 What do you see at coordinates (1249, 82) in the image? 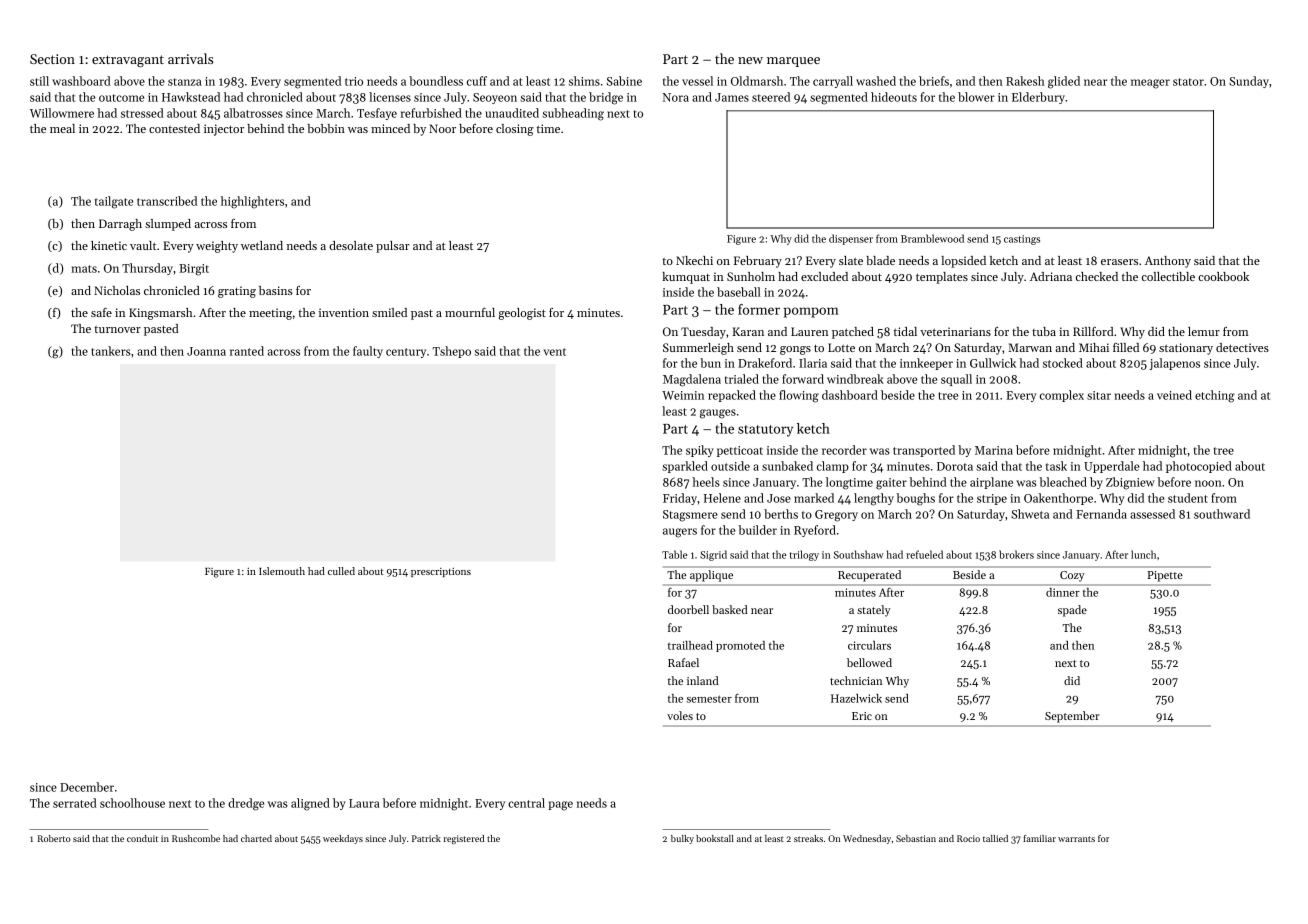
I see `Sunday` at bounding box center [1249, 82].
